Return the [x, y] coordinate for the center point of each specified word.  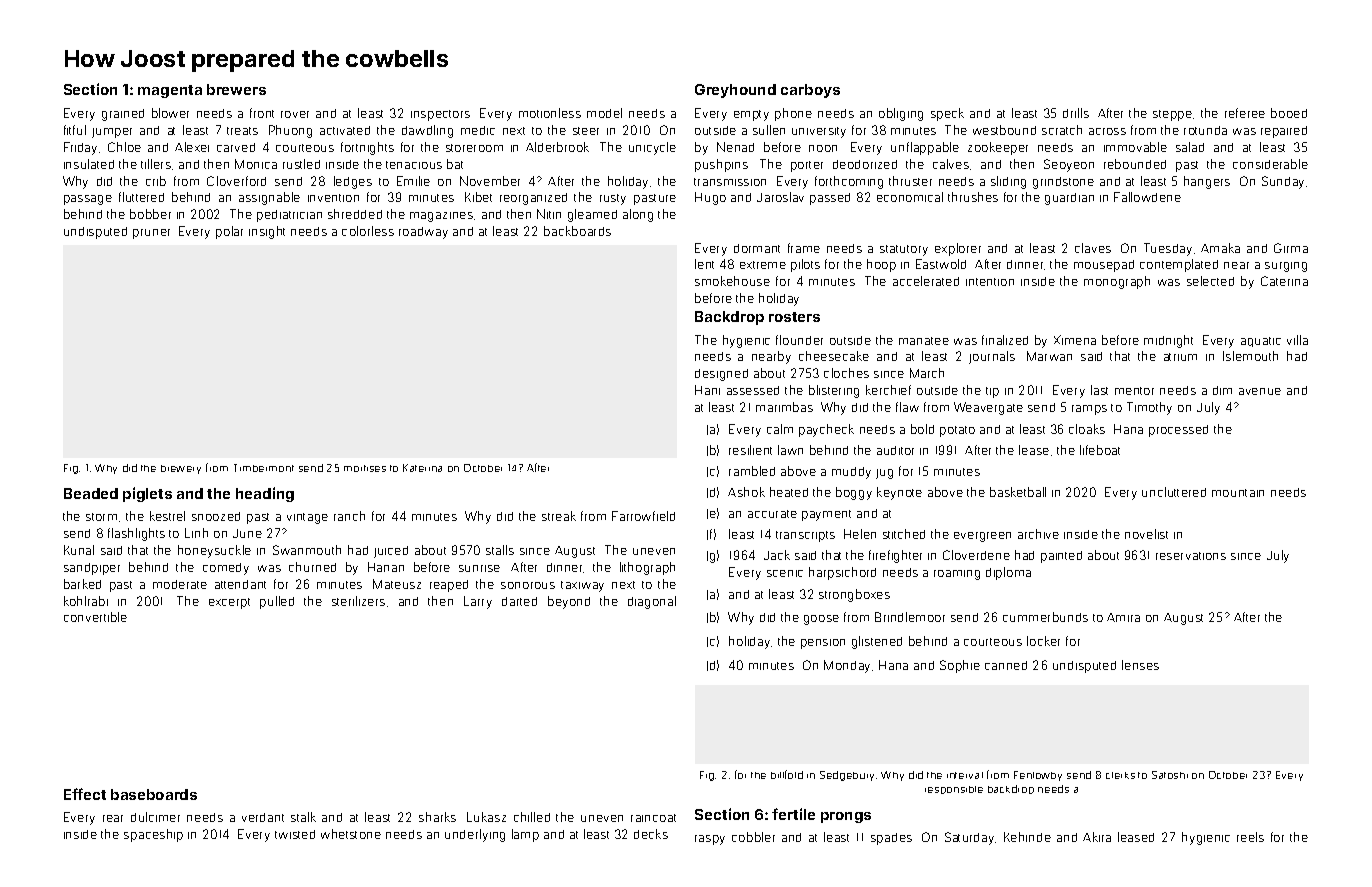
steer [586, 131]
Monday [847, 666]
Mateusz [397, 584]
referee [1245, 113]
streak [559, 516]
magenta [170, 91]
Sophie [960, 666]
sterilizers [358, 601]
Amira [1123, 617]
